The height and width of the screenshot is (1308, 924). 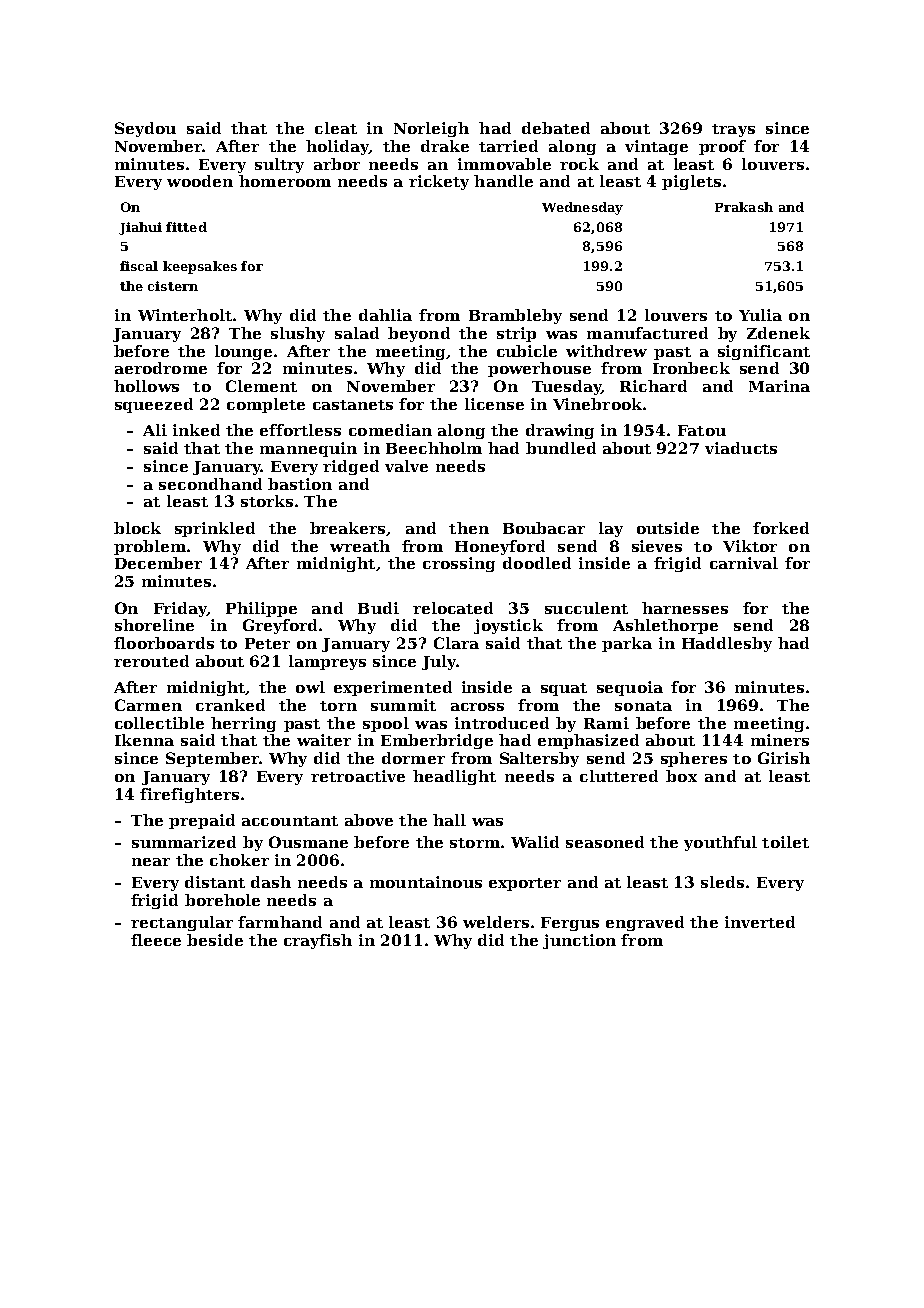 What do you see at coordinates (180, 609) in the screenshot?
I see `Friday` at bounding box center [180, 609].
